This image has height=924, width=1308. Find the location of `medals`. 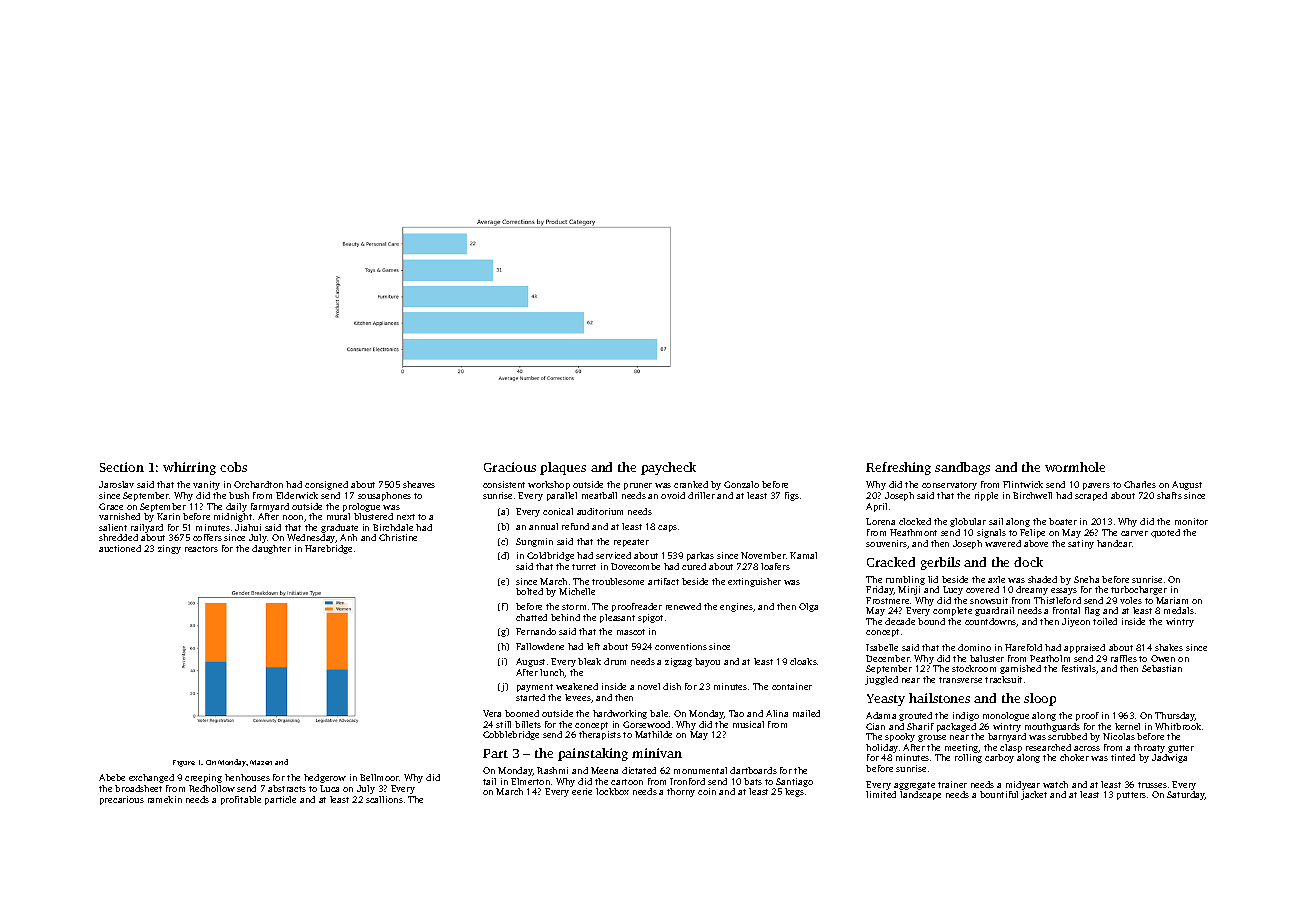

medals is located at coordinates (1179, 610).
